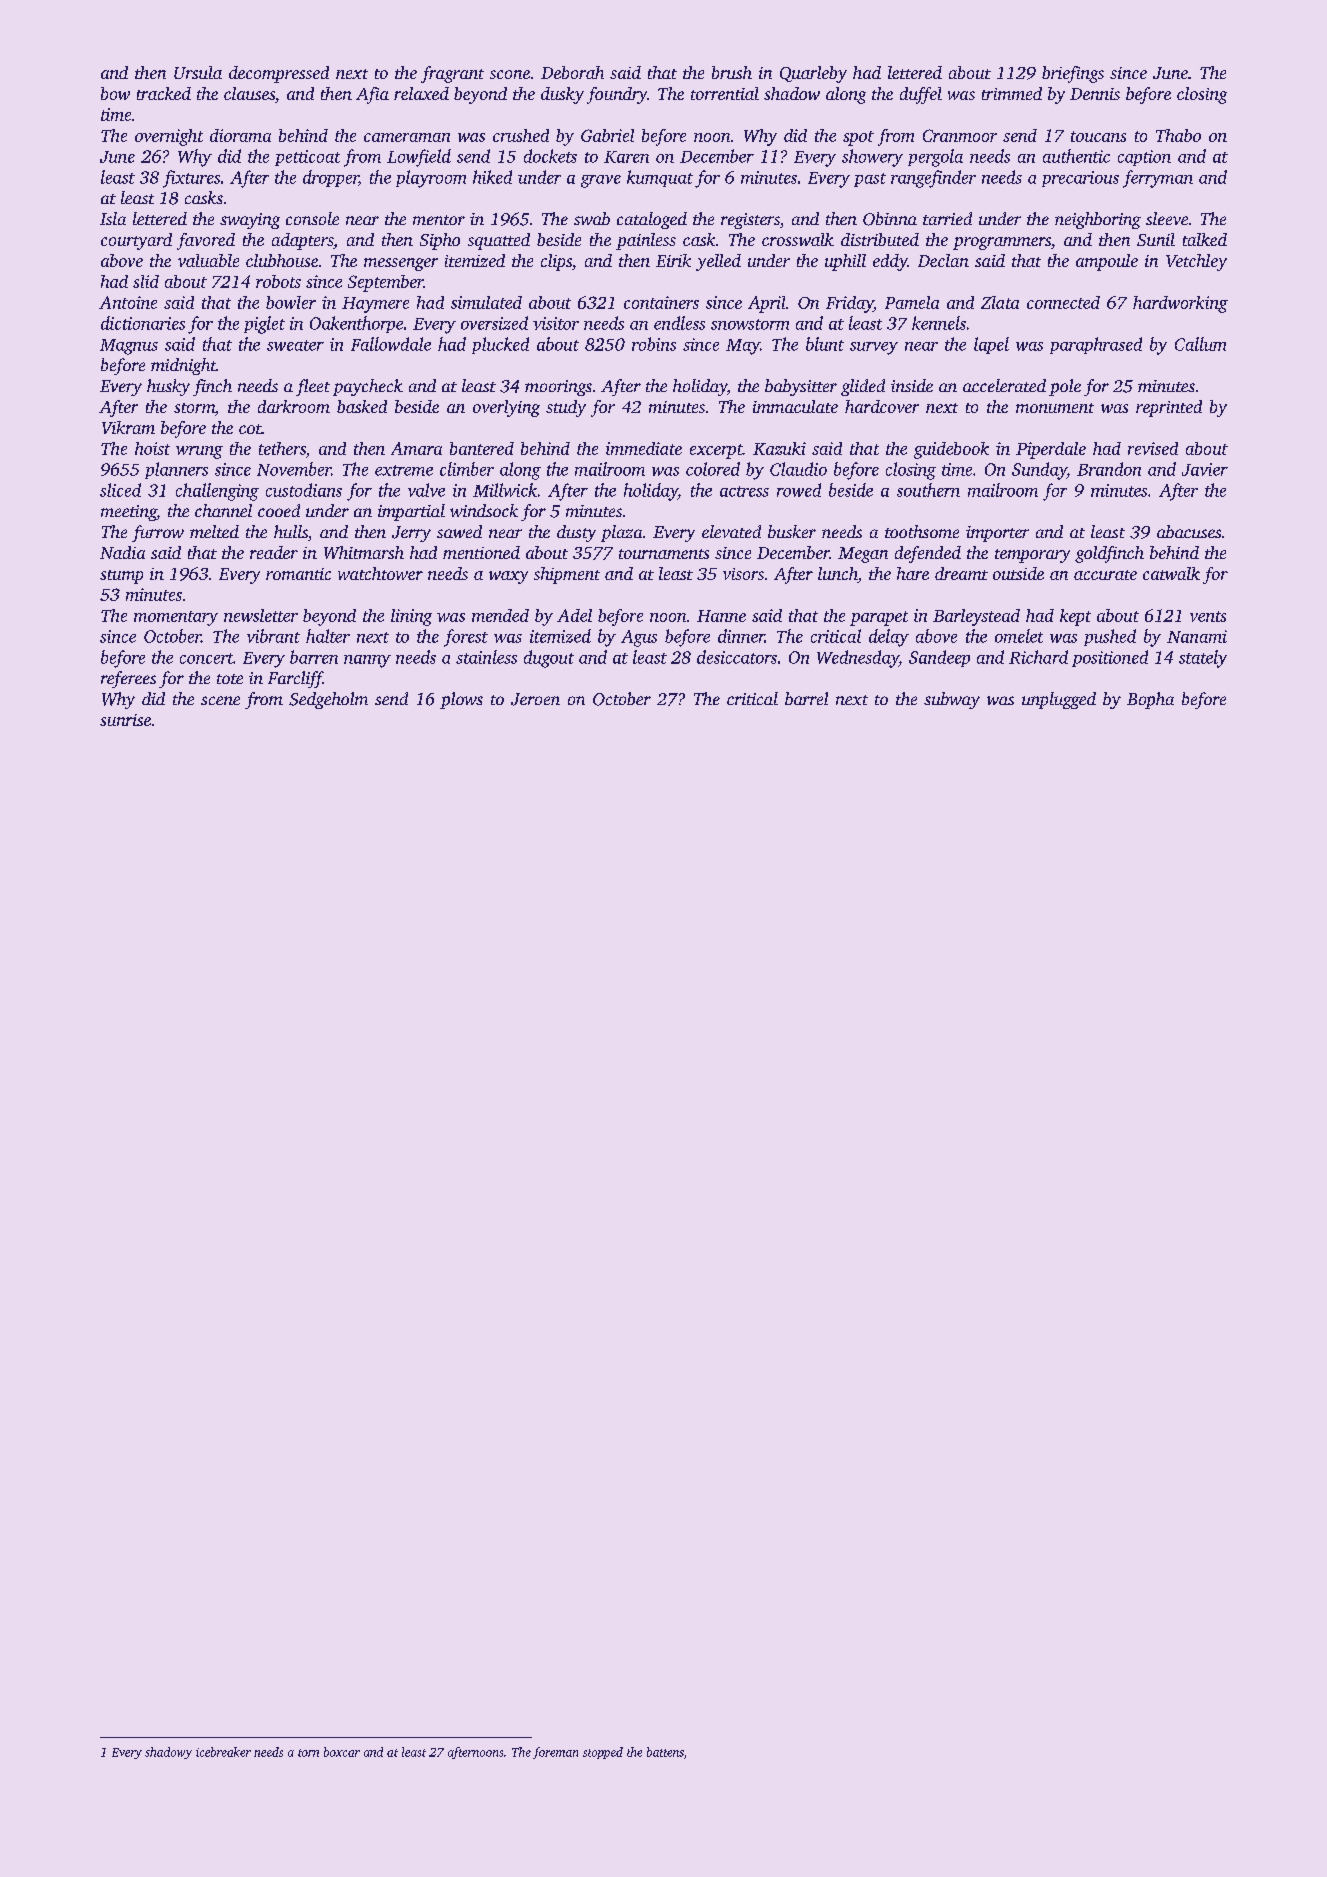  I want to click on torn, so click(308, 1753).
